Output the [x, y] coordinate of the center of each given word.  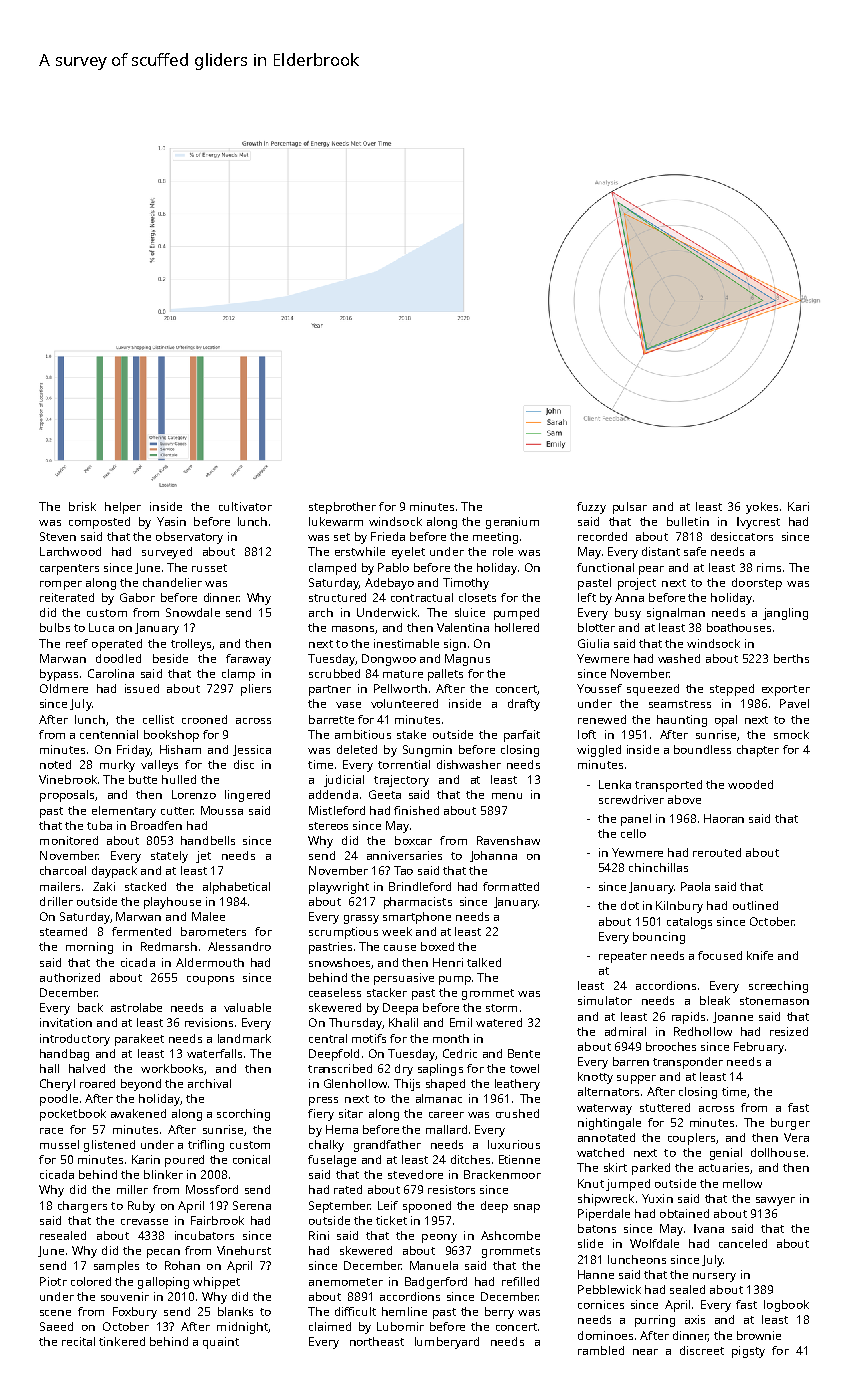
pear [651, 570]
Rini [319, 1235]
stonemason [774, 1001]
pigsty [748, 1352]
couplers [691, 1139]
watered [499, 1022]
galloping [163, 1283]
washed [679, 658]
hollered [517, 627]
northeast [377, 1341]
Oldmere [64, 688]
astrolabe [136, 1007]
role [503, 551]
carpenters [69, 569]
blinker [163, 1174]
